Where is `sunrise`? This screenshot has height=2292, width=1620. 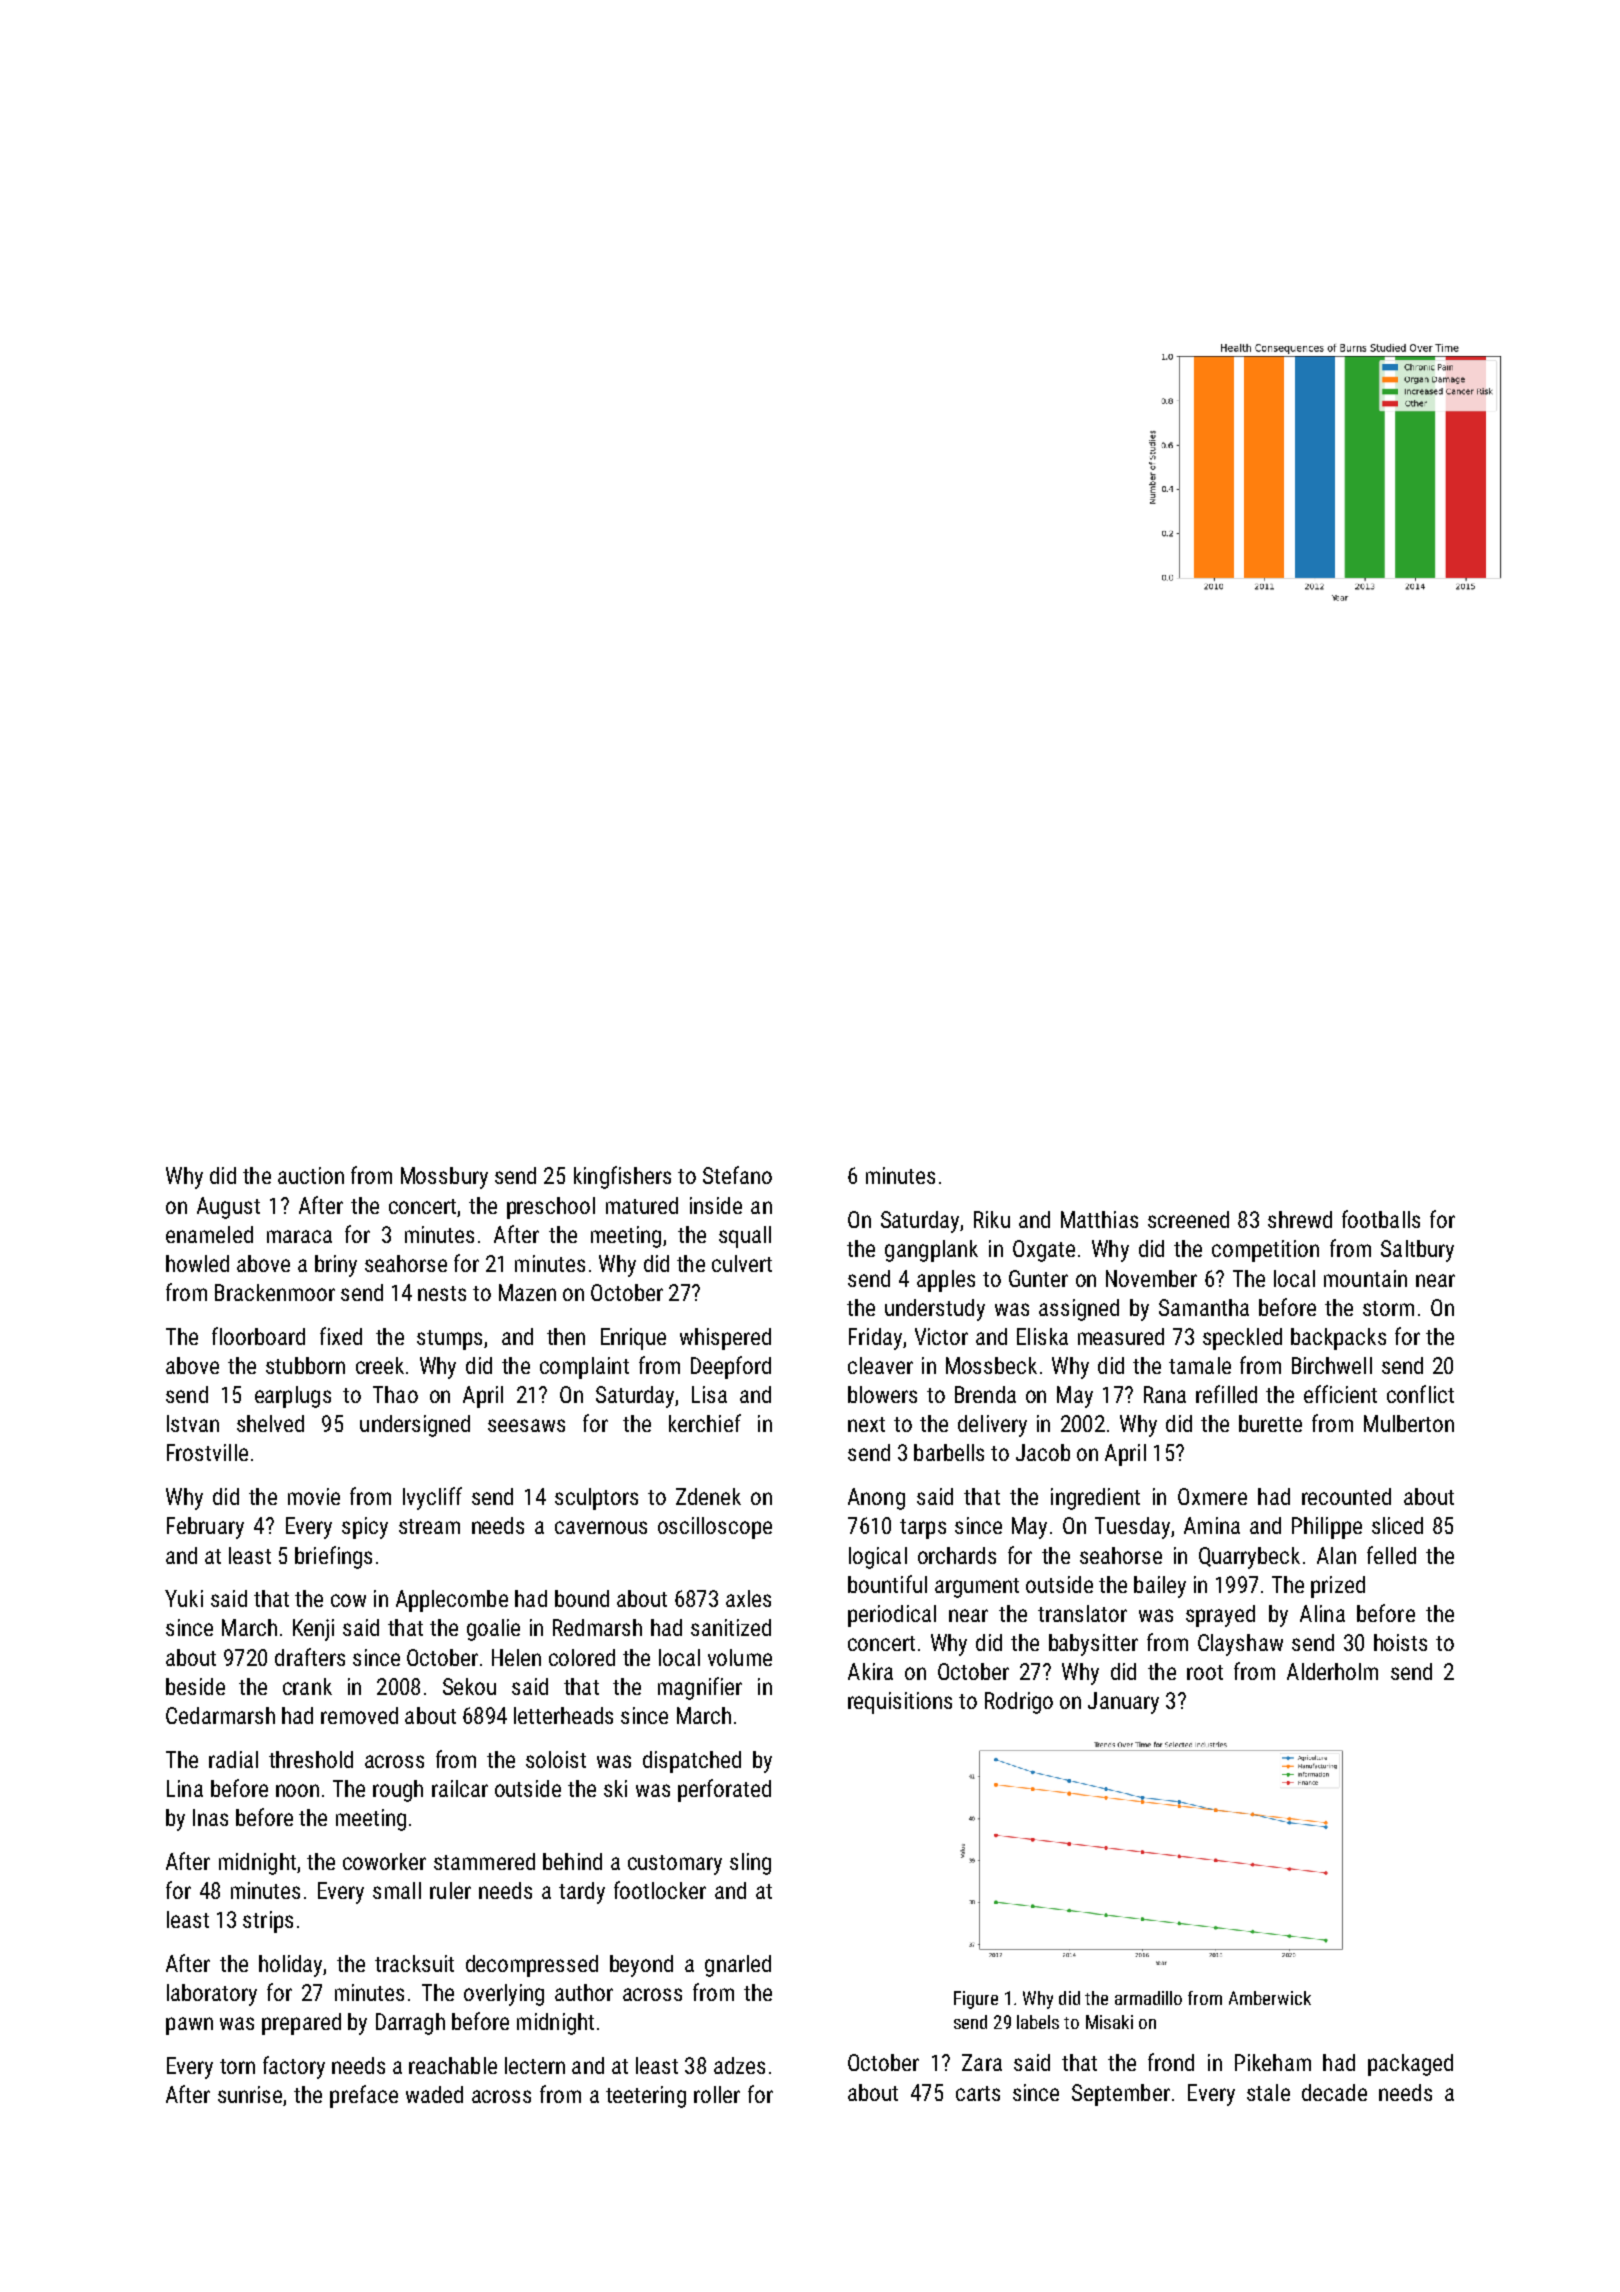 sunrise is located at coordinates (250, 2094).
